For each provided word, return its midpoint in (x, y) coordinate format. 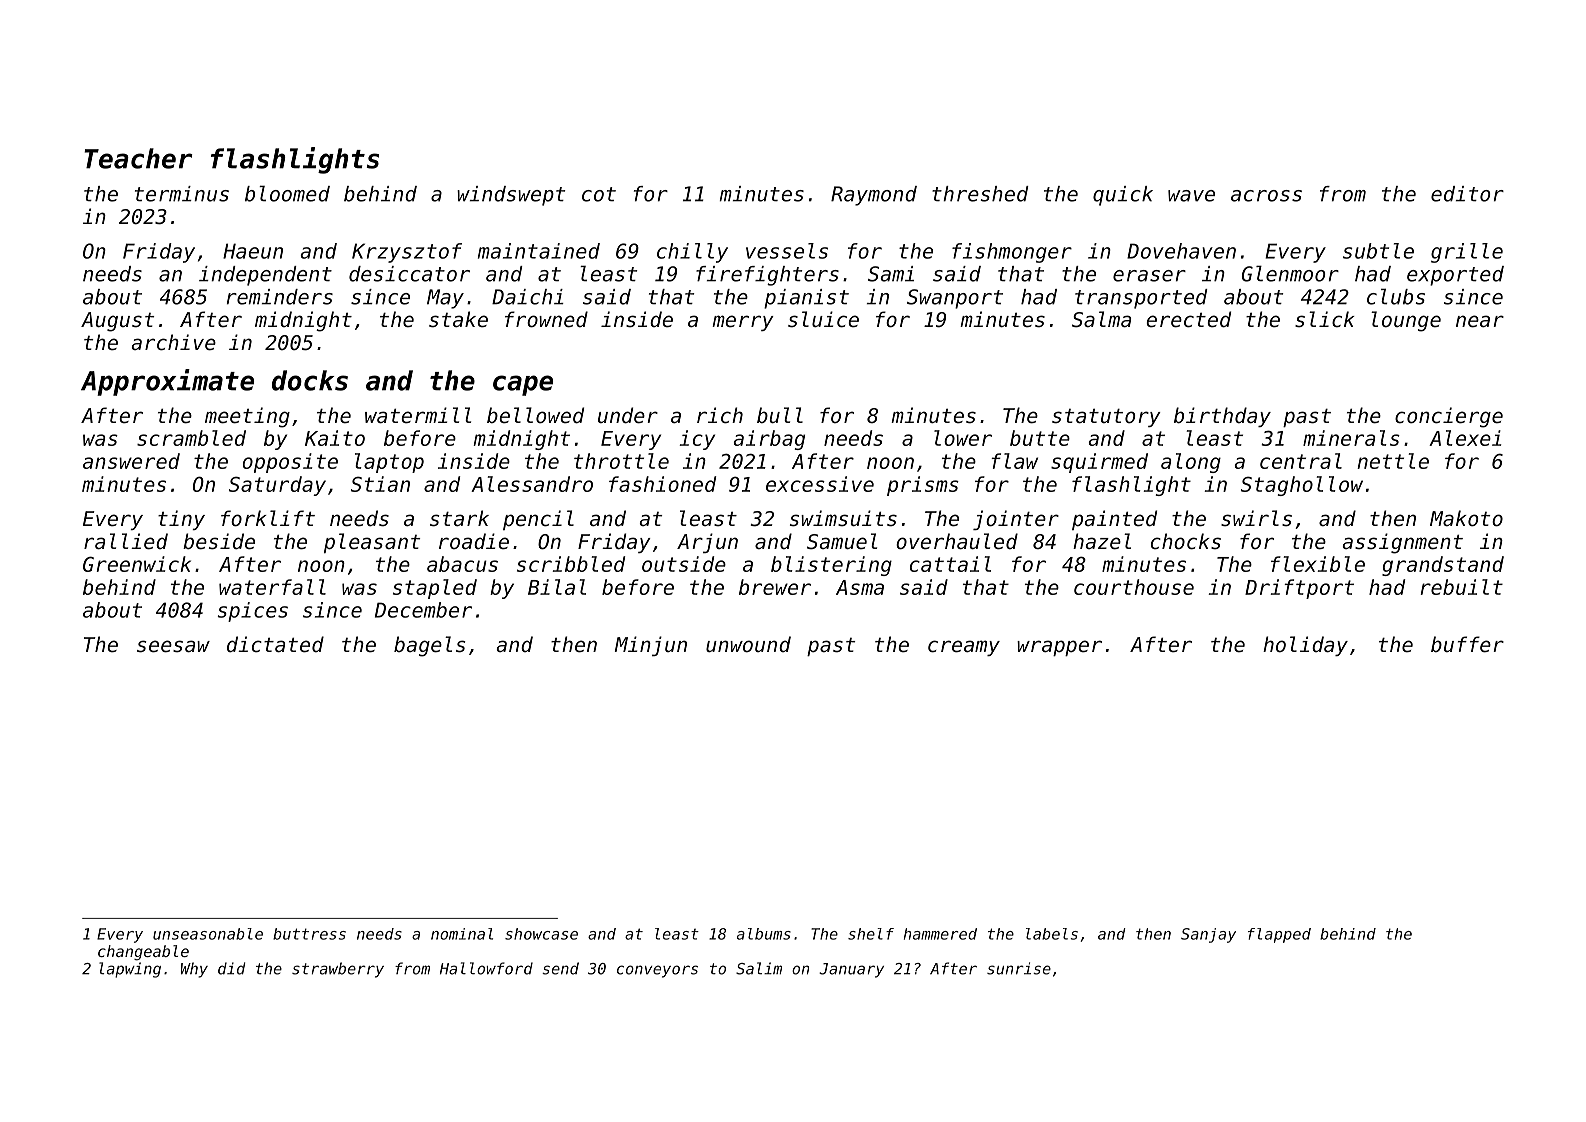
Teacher (138, 158)
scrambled (191, 438)
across (1266, 196)
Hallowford (486, 968)
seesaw (173, 646)
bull (780, 415)
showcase (541, 934)
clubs (1396, 296)
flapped (1279, 935)
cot (599, 194)
